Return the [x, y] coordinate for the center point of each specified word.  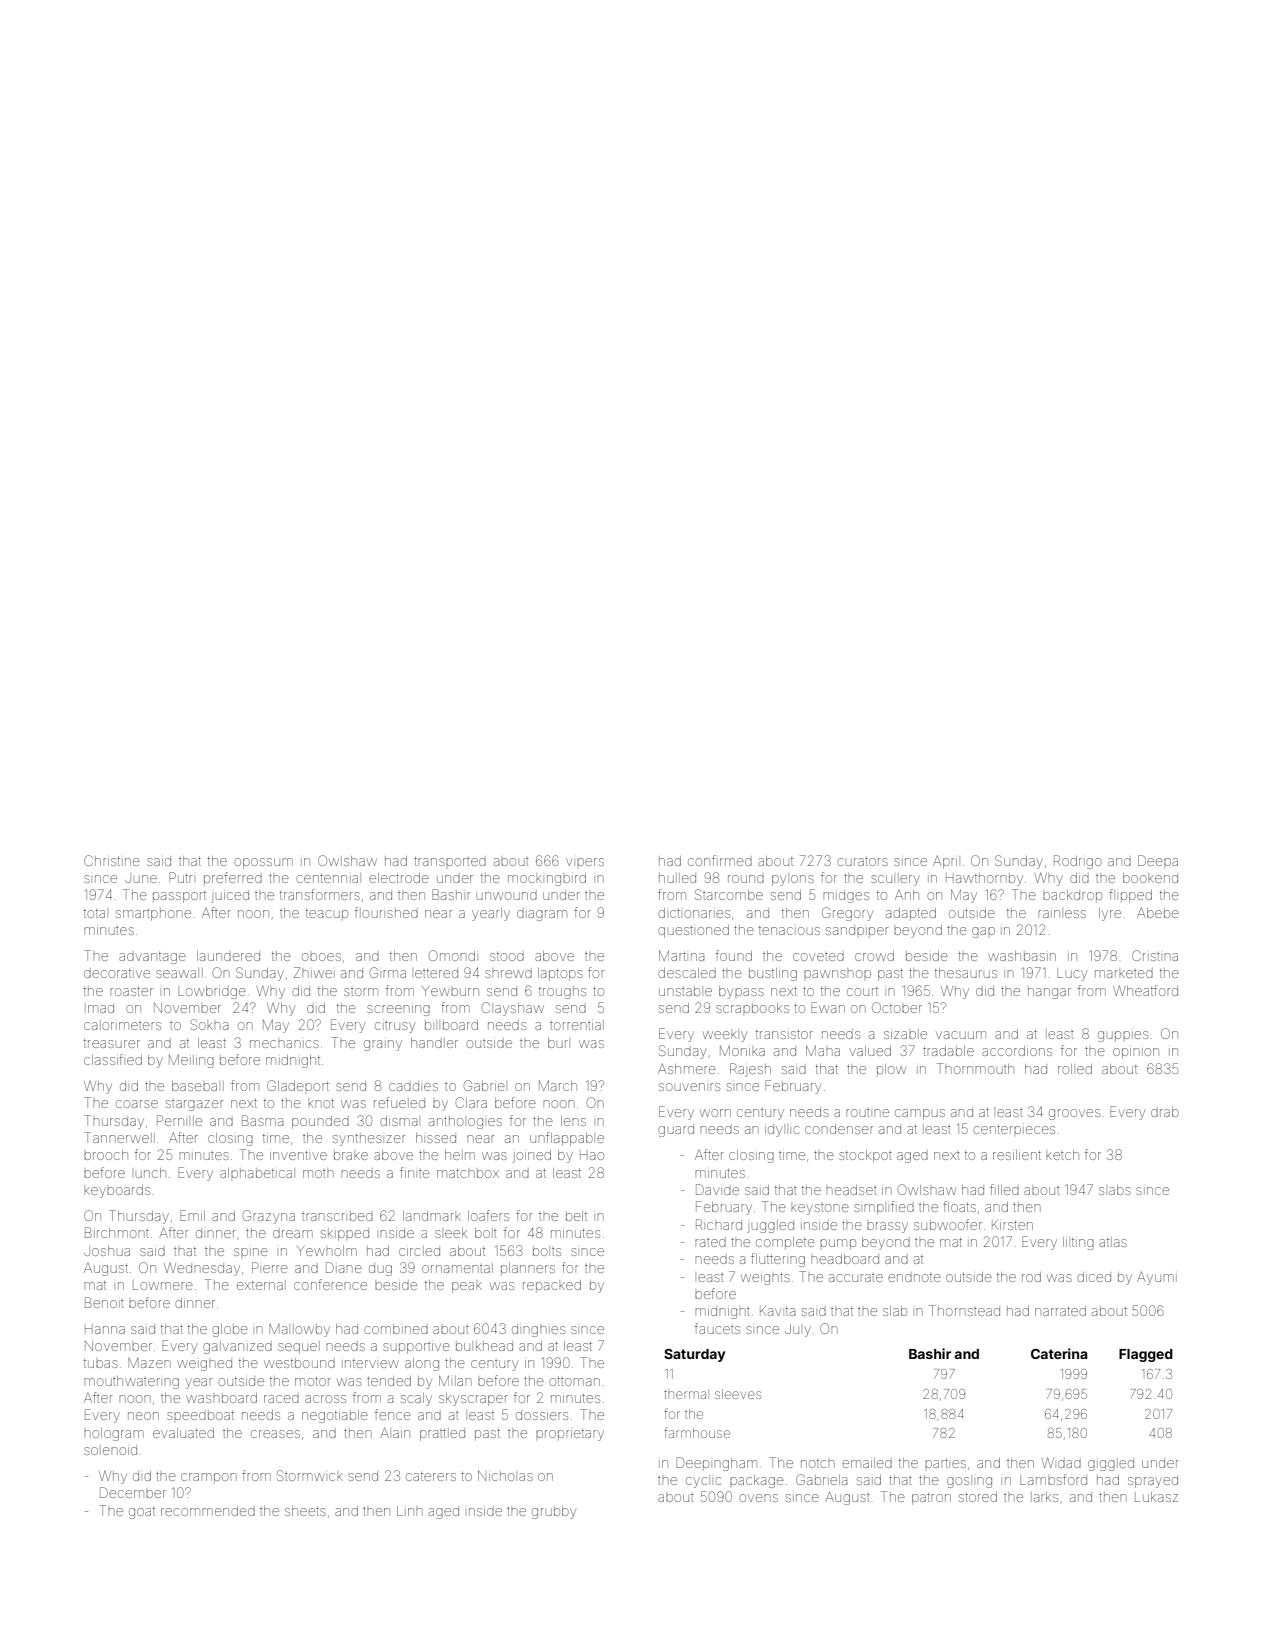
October [897, 1007]
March [558, 1085]
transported [450, 861]
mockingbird [547, 879]
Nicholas [505, 1476]
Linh [410, 1511]
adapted [911, 914]
